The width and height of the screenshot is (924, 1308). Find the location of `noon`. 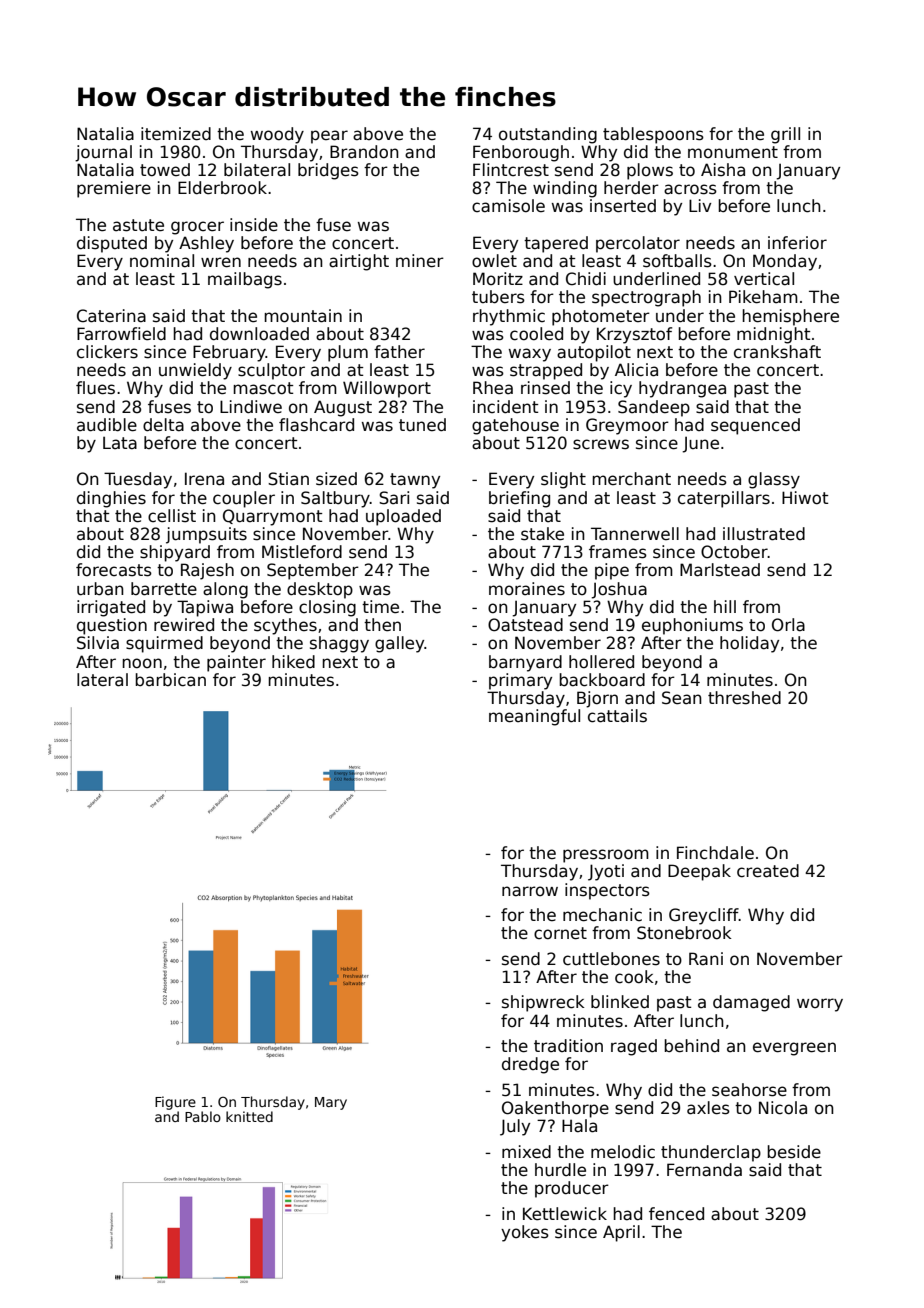

noon is located at coordinates (142, 663).
